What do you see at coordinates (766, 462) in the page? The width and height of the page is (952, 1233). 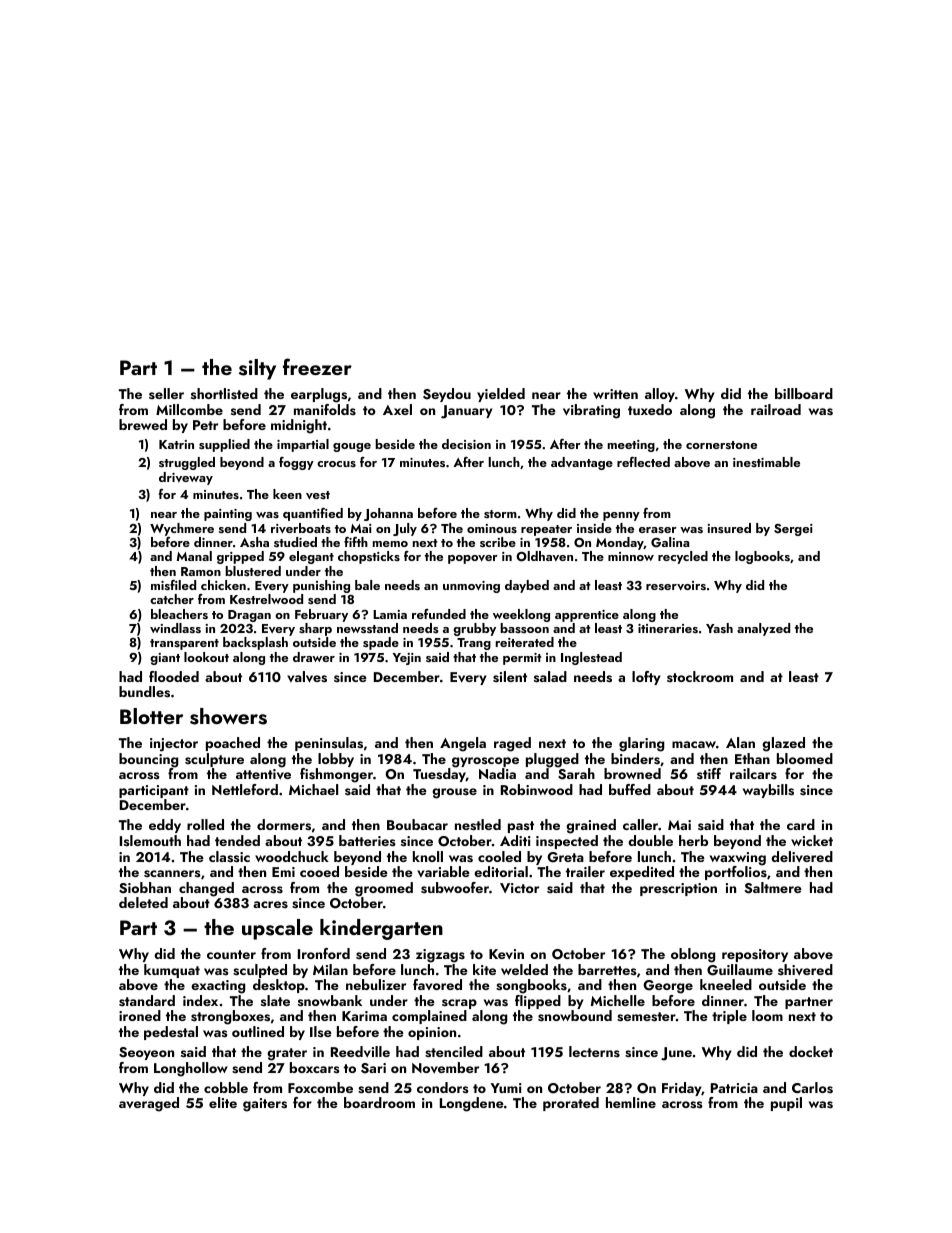 I see `inestimable` at bounding box center [766, 462].
